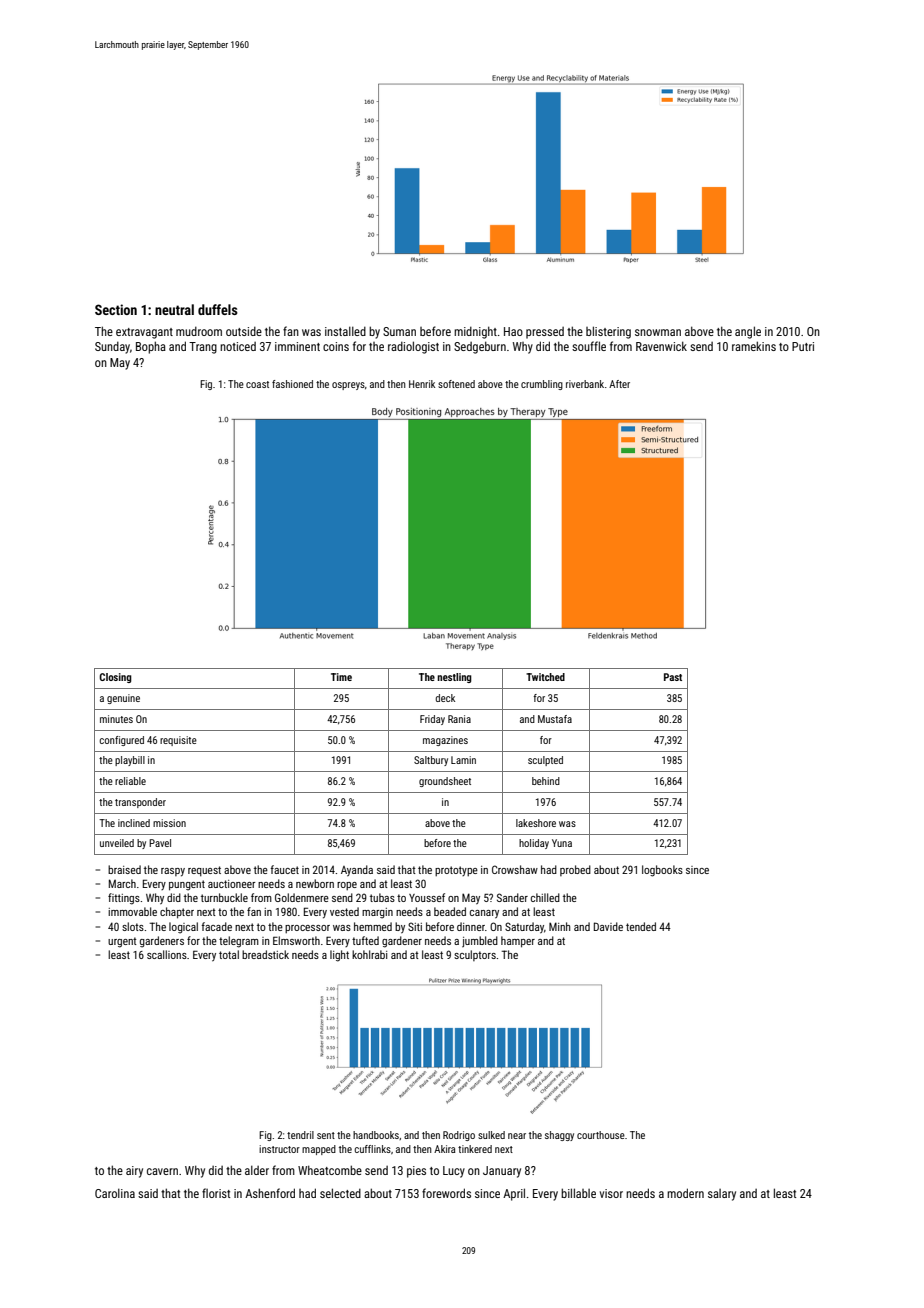 Image resolution: width=924 pixels, height=1308 pixels. Describe the element at coordinates (270, 1193) in the screenshot. I see `Ashenford` at that location.
